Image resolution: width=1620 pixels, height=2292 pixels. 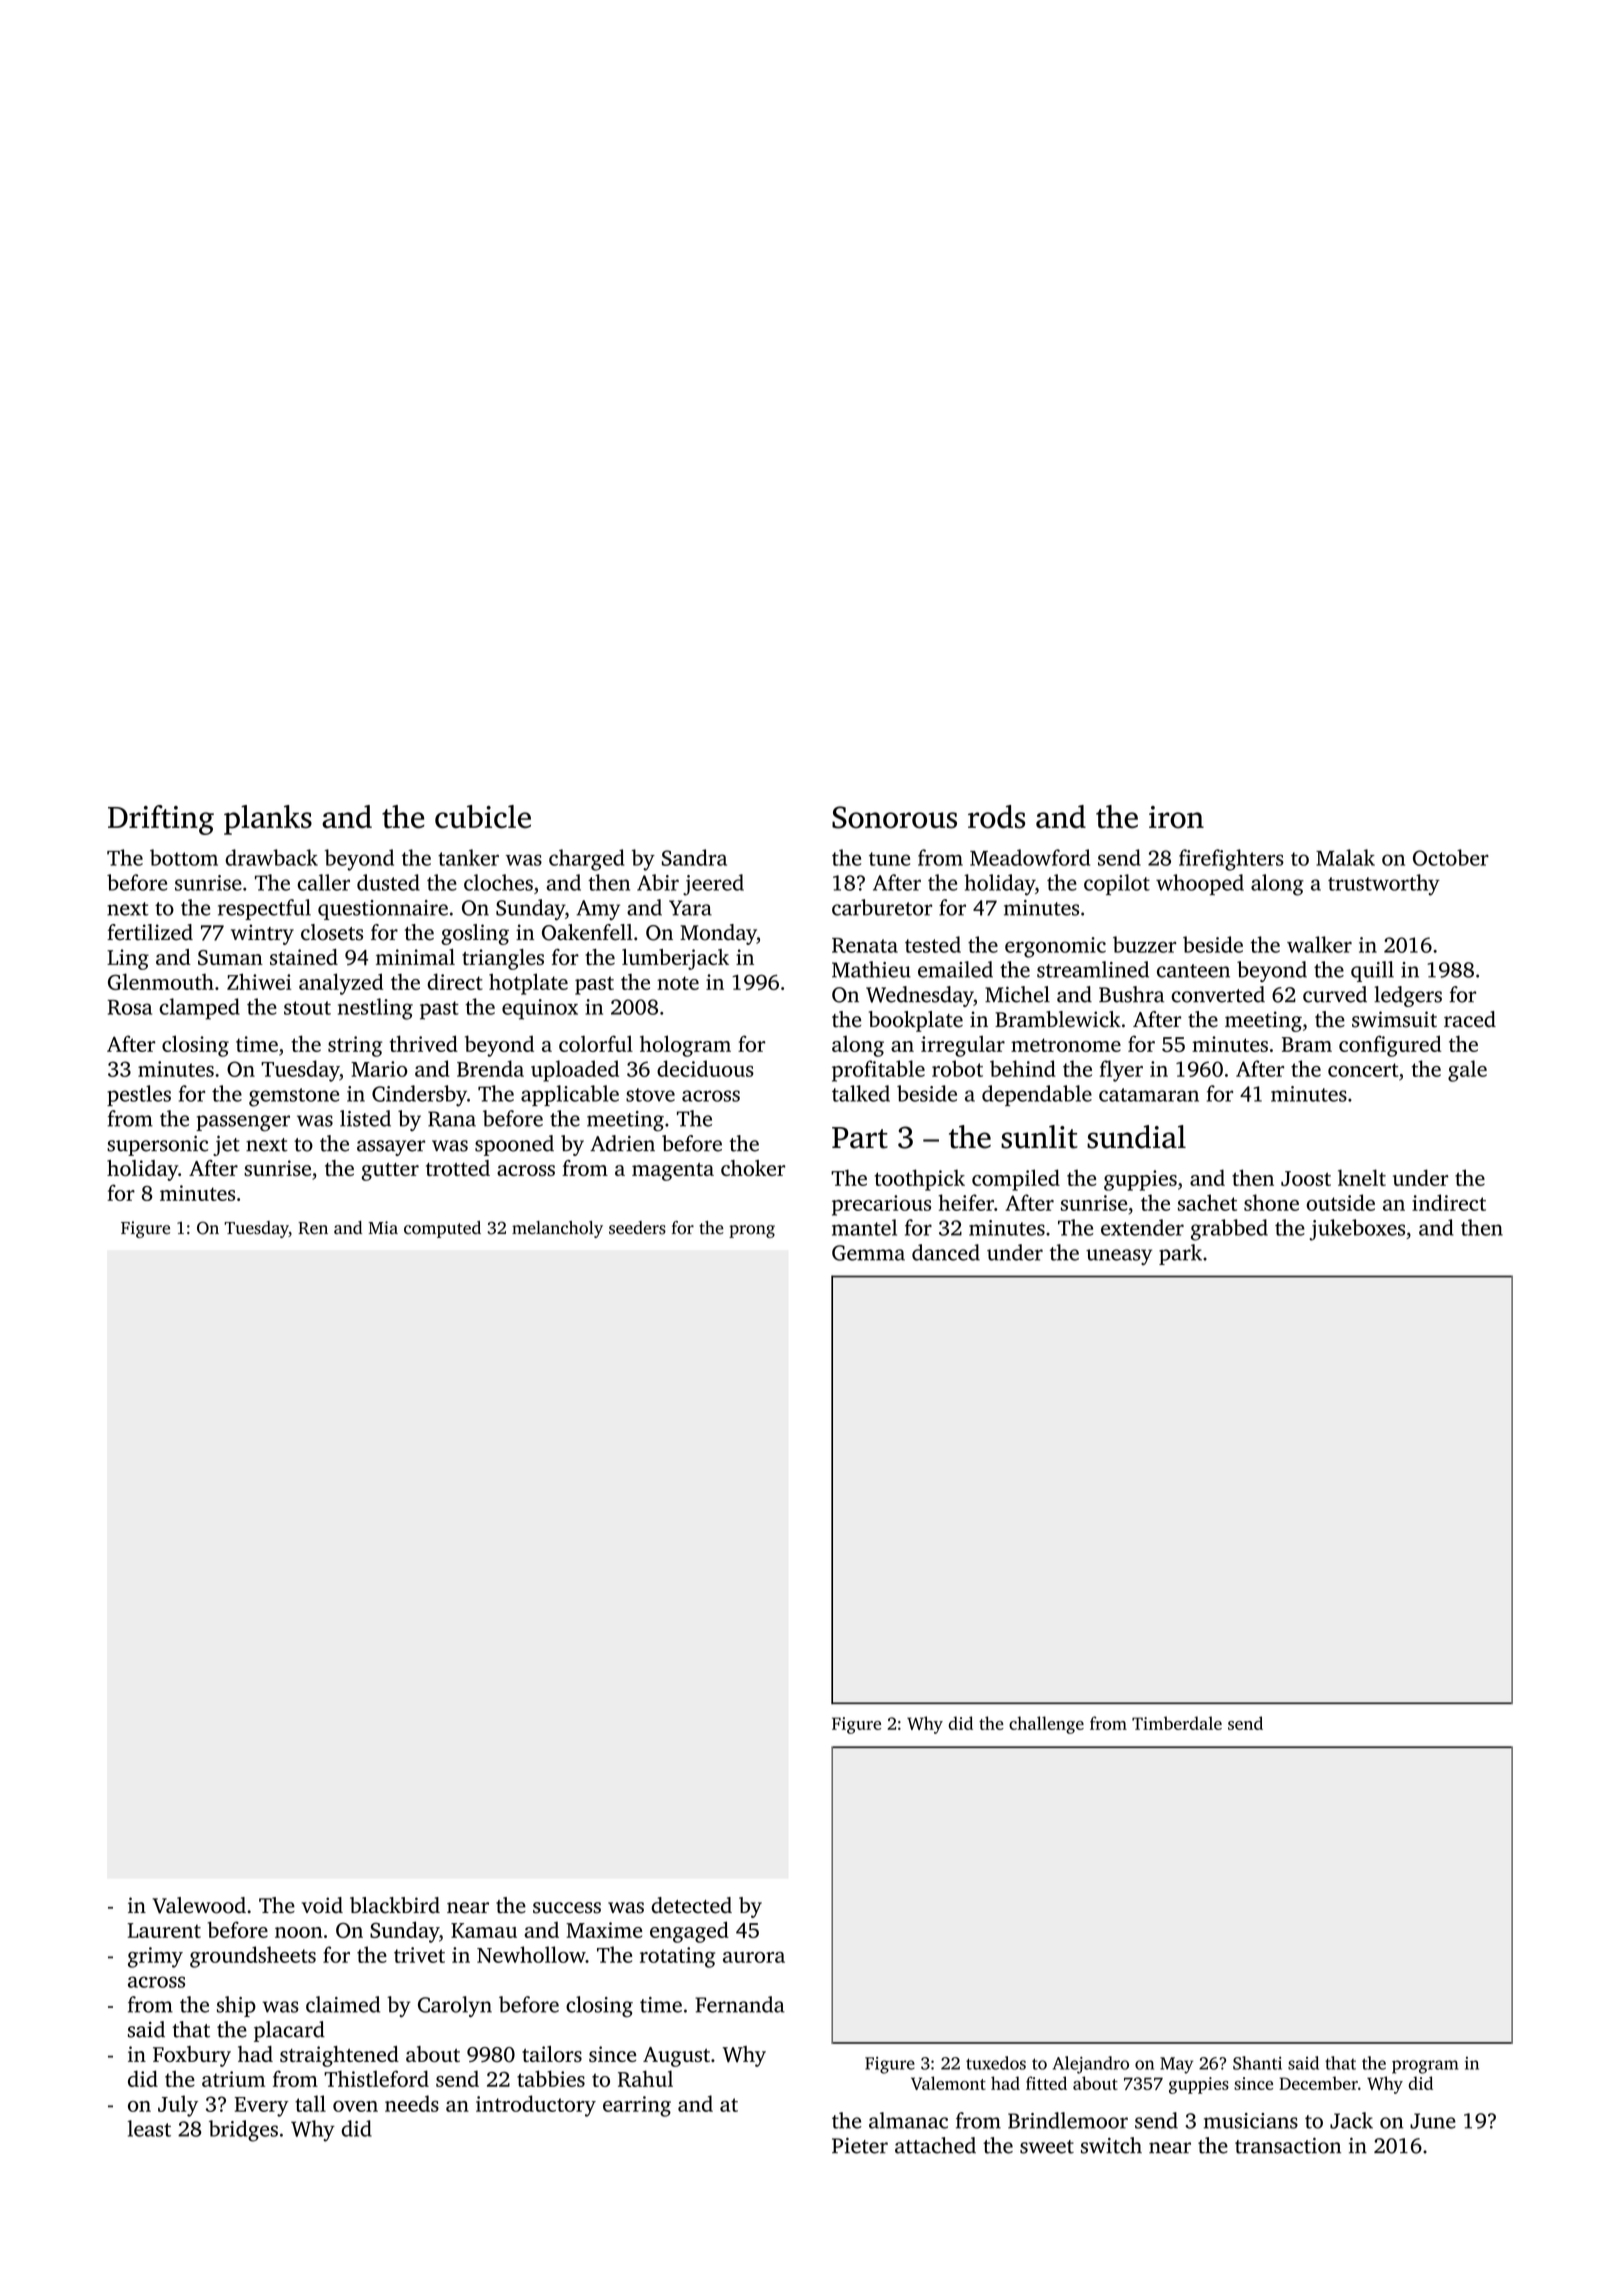 What do you see at coordinates (637, 2106) in the screenshot?
I see `earring` at bounding box center [637, 2106].
